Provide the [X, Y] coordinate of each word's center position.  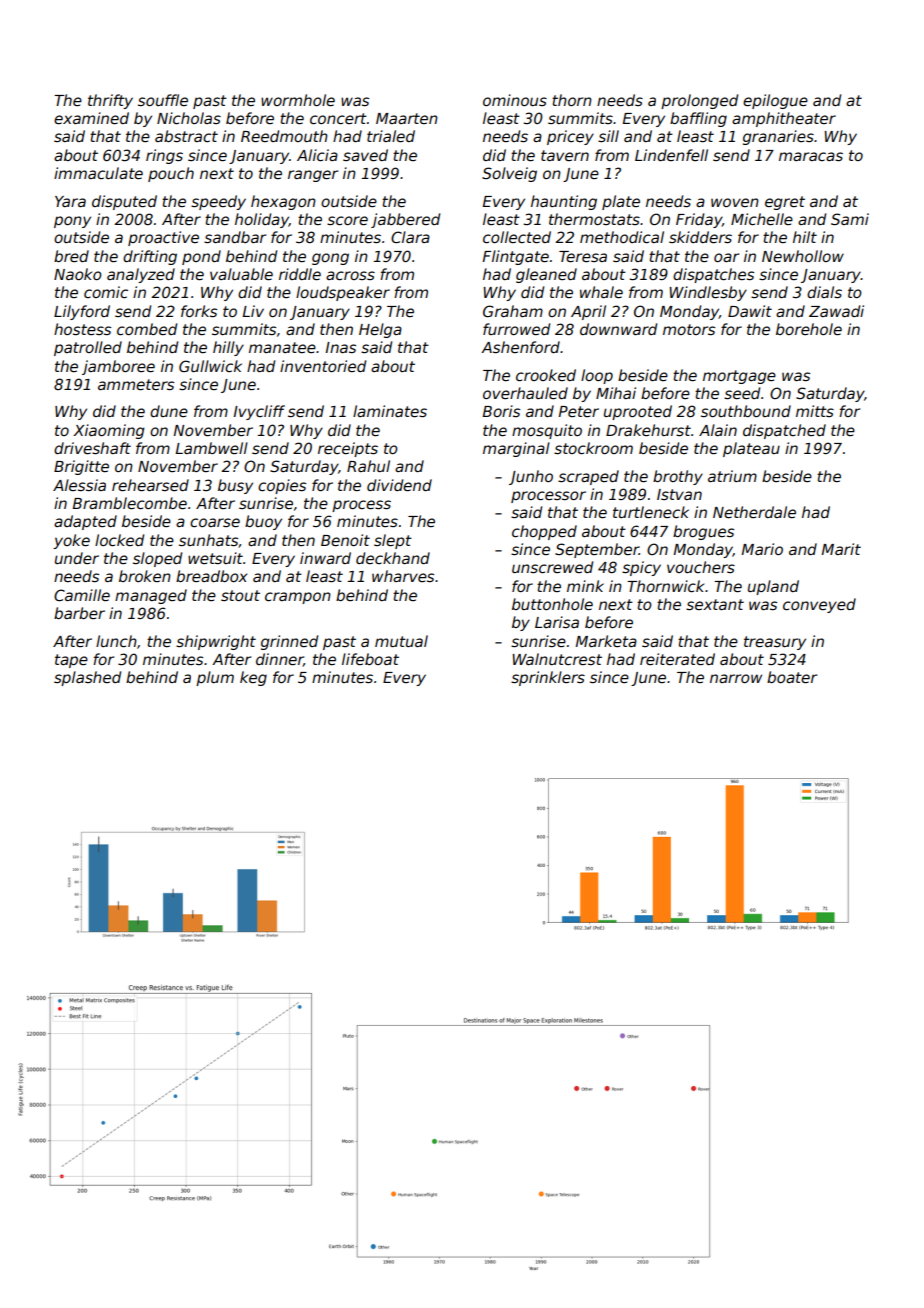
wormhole [298, 100]
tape [71, 661]
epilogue [775, 101]
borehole [809, 329]
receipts [348, 449]
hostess [82, 329]
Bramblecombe [129, 503]
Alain [718, 430]
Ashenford [520, 347]
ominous [515, 100]
